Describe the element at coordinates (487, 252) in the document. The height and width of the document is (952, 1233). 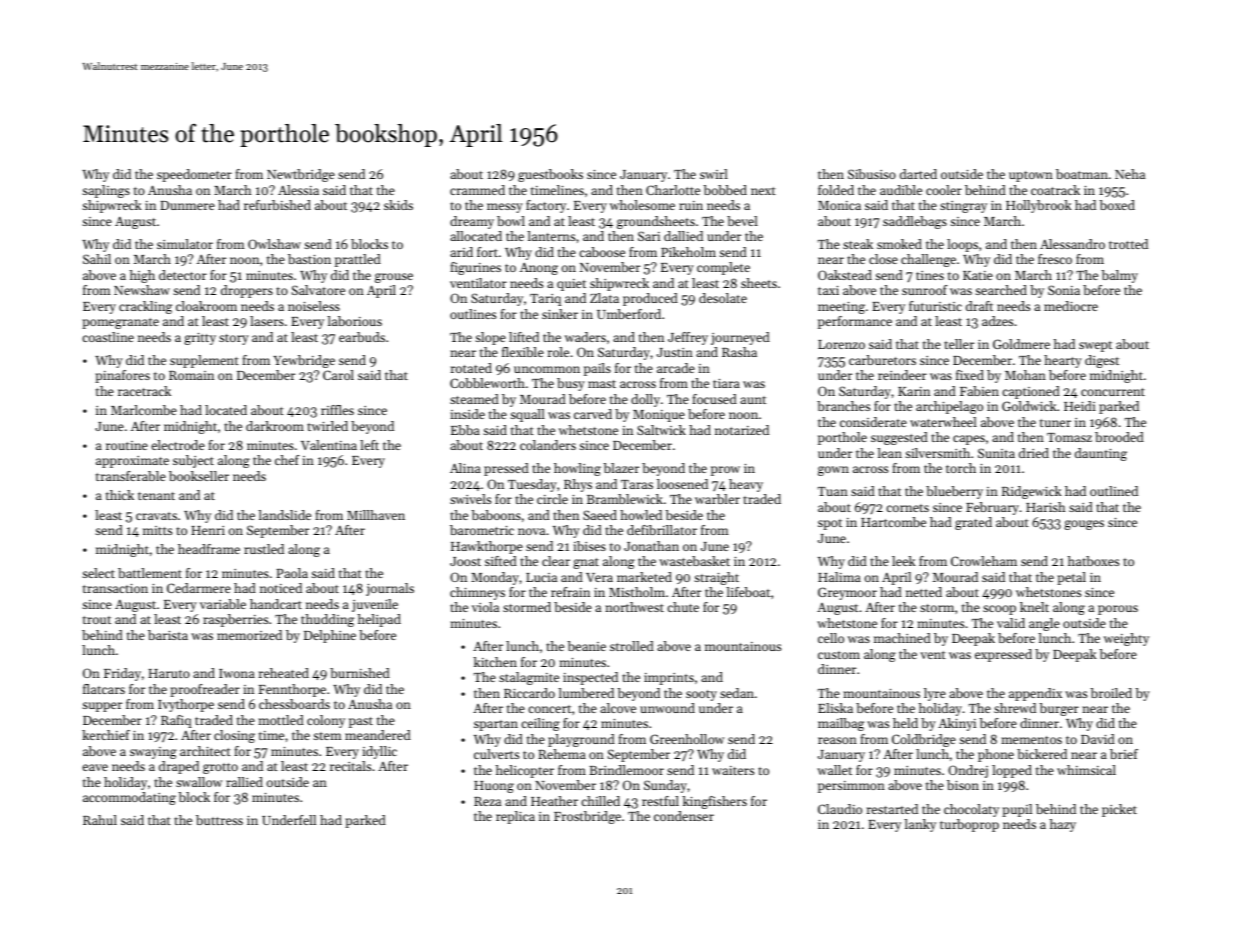
I see `fort` at that location.
